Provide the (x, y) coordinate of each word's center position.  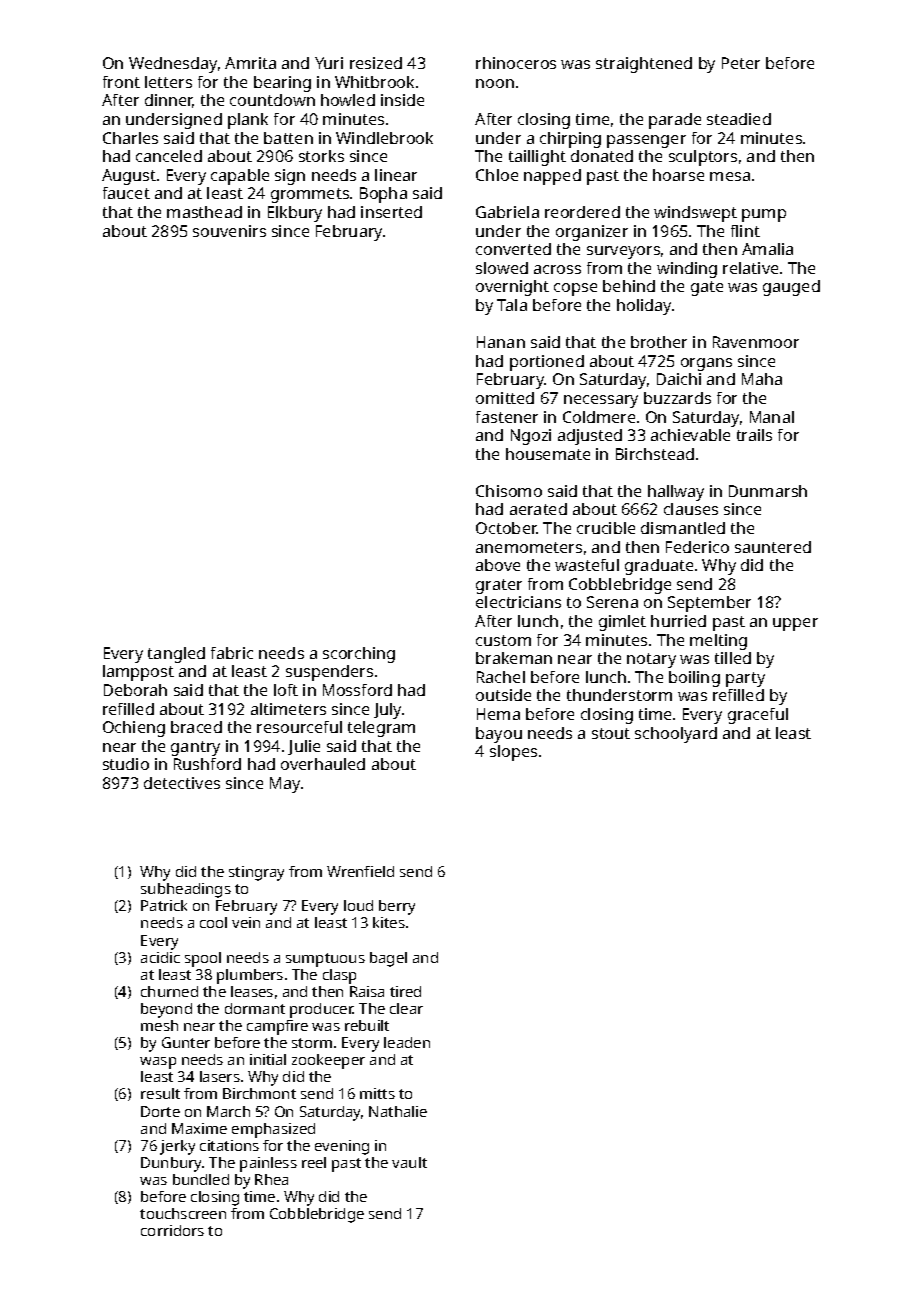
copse (575, 289)
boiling (694, 679)
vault (409, 1162)
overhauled (323, 764)
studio (126, 764)
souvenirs (229, 231)
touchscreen (183, 1213)
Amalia (767, 249)
